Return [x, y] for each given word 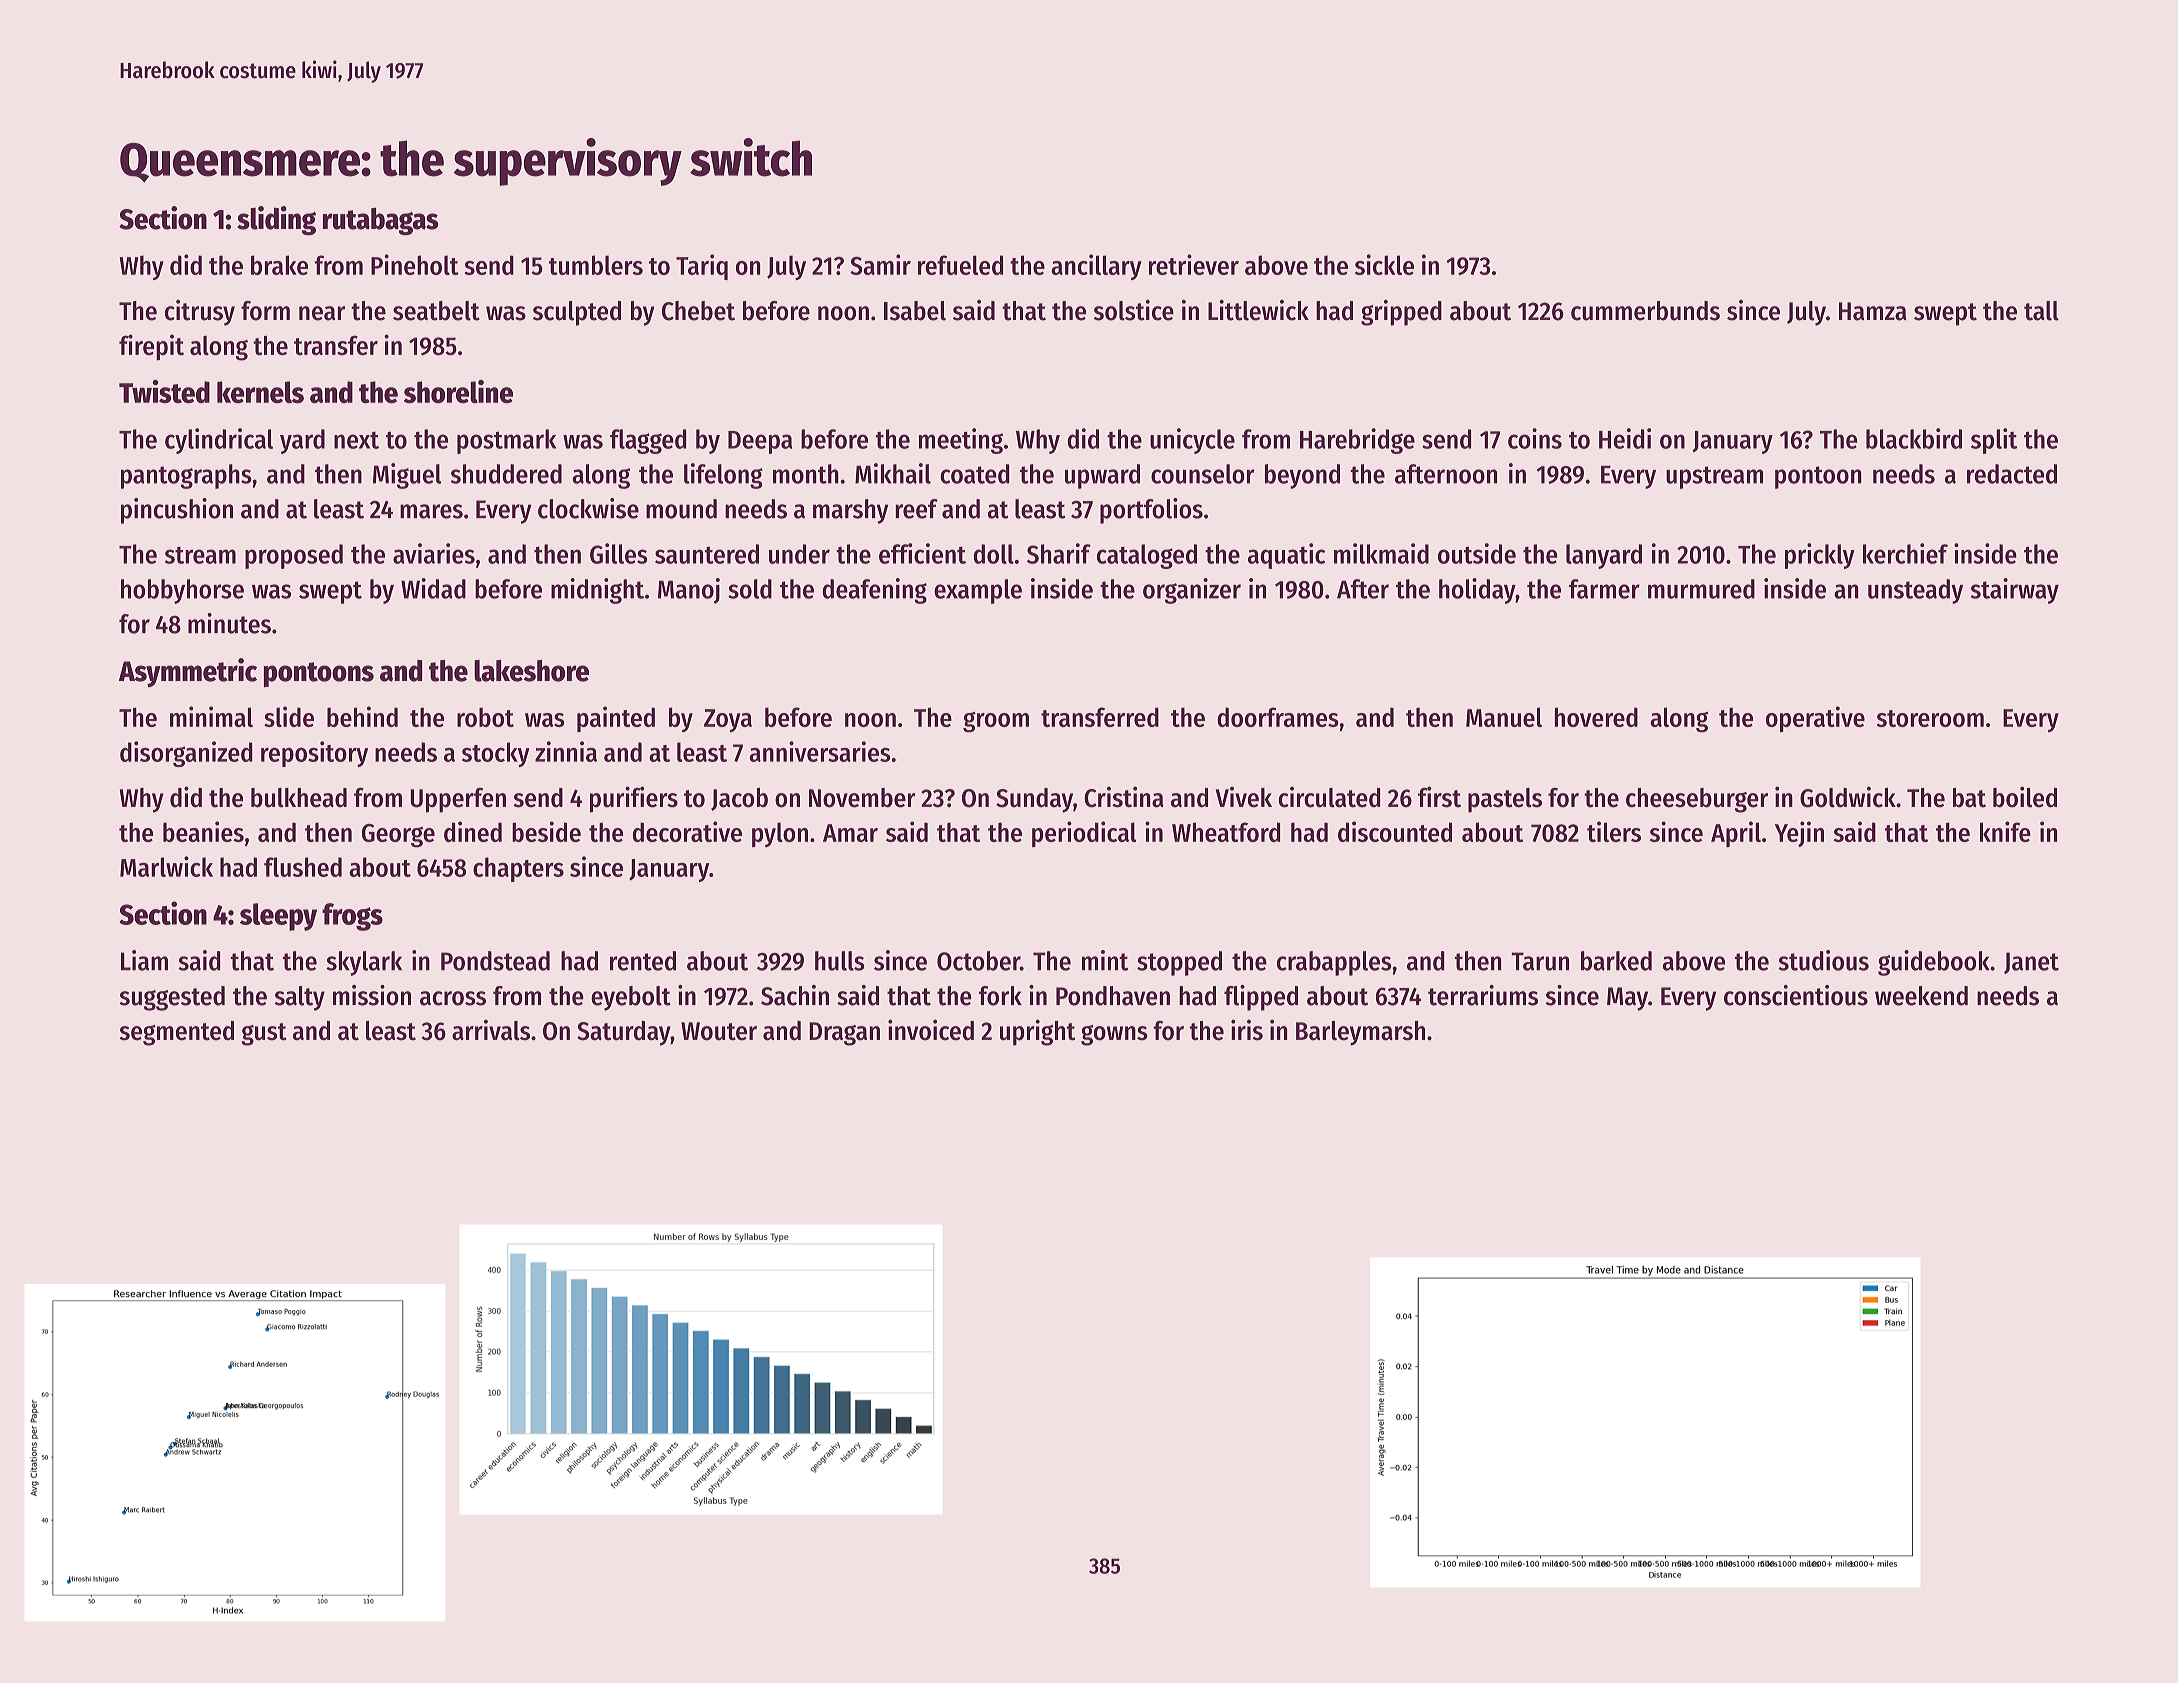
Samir [880, 264]
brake [279, 265]
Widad [433, 588]
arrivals [491, 1030]
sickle [1384, 264]
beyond [1302, 476]
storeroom [1930, 718]
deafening [874, 591]
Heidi [1625, 438]
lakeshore [531, 671]
